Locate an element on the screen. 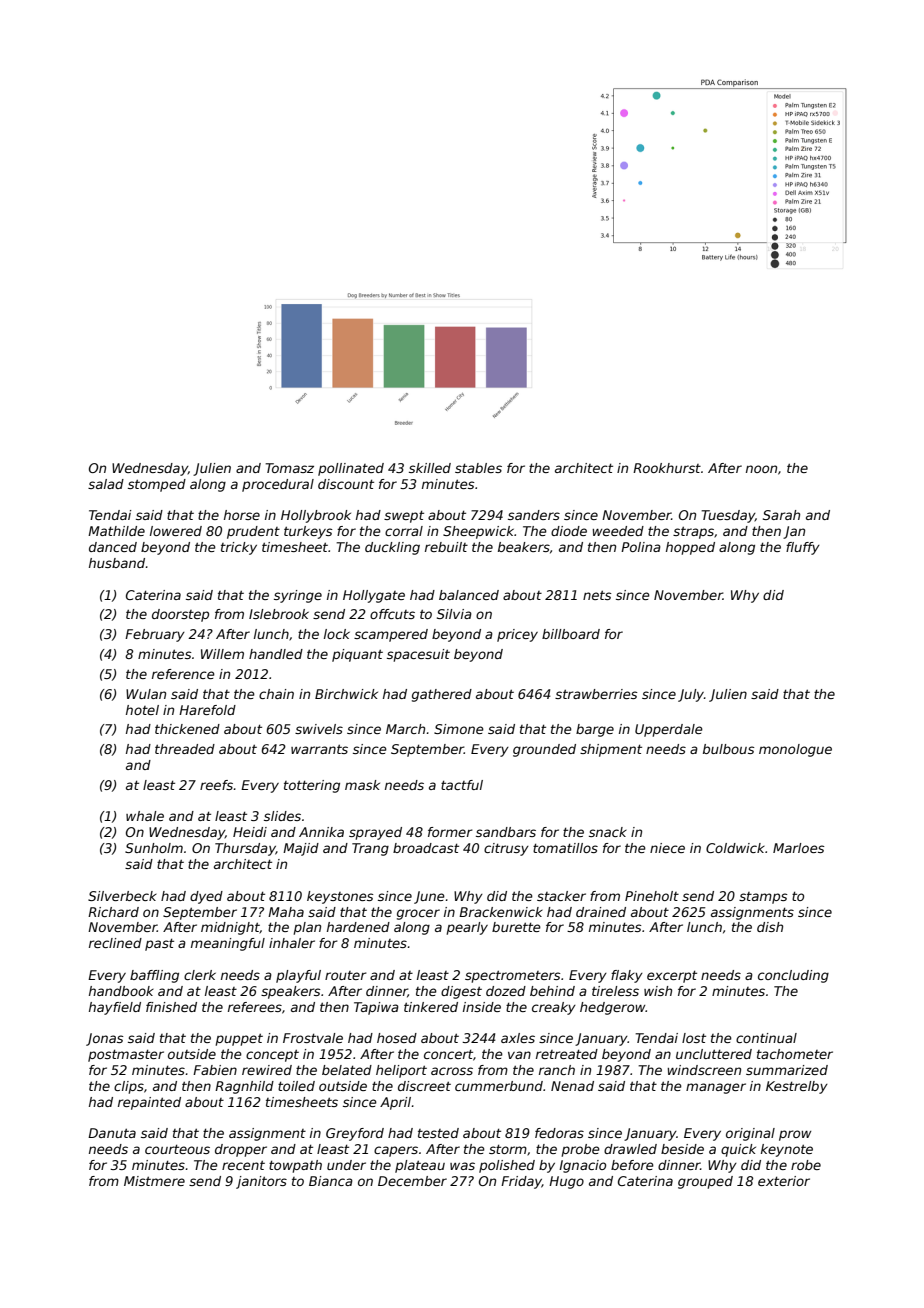  whale is located at coordinates (145, 816).
